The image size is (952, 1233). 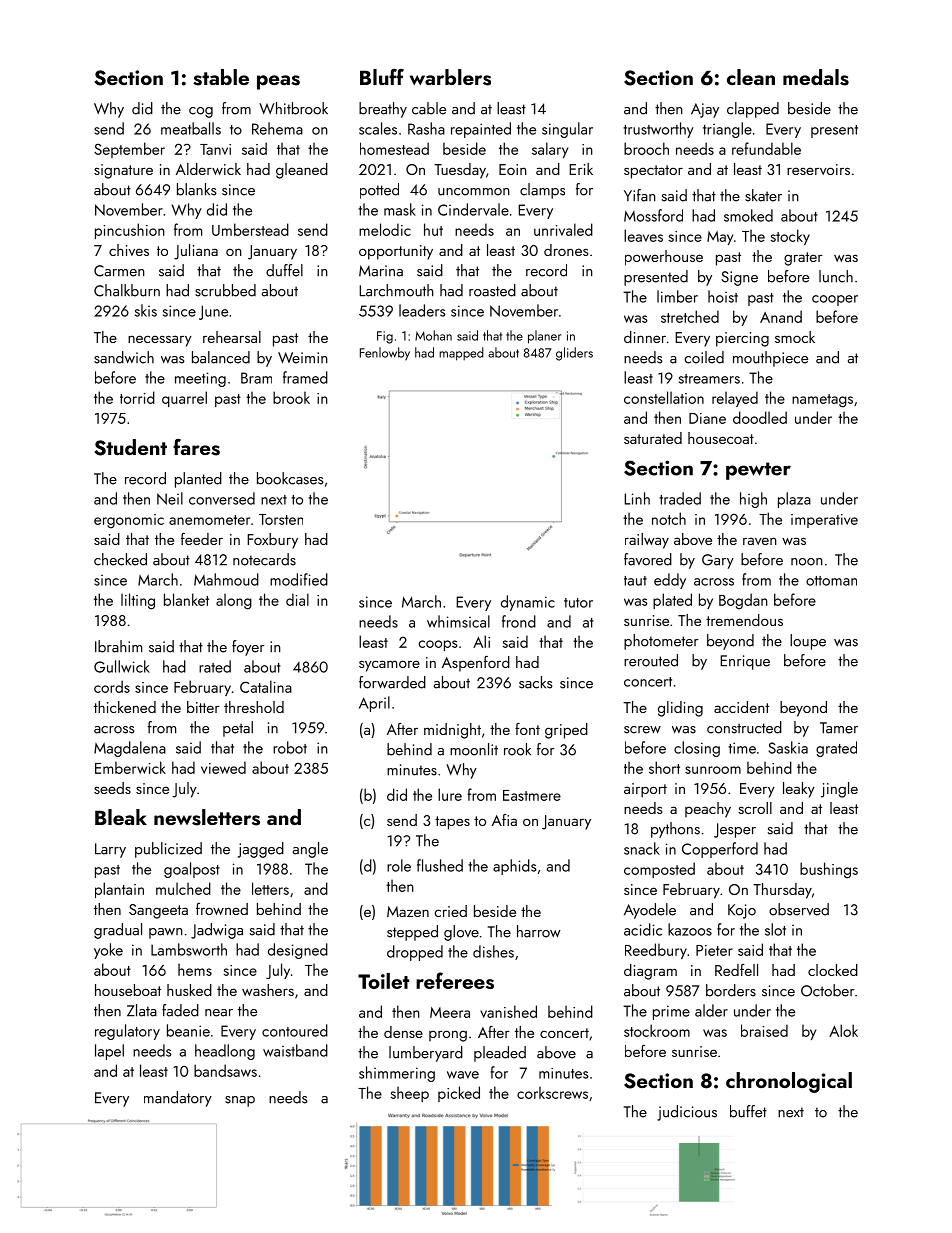 I want to click on snap, so click(x=240, y=1101).
